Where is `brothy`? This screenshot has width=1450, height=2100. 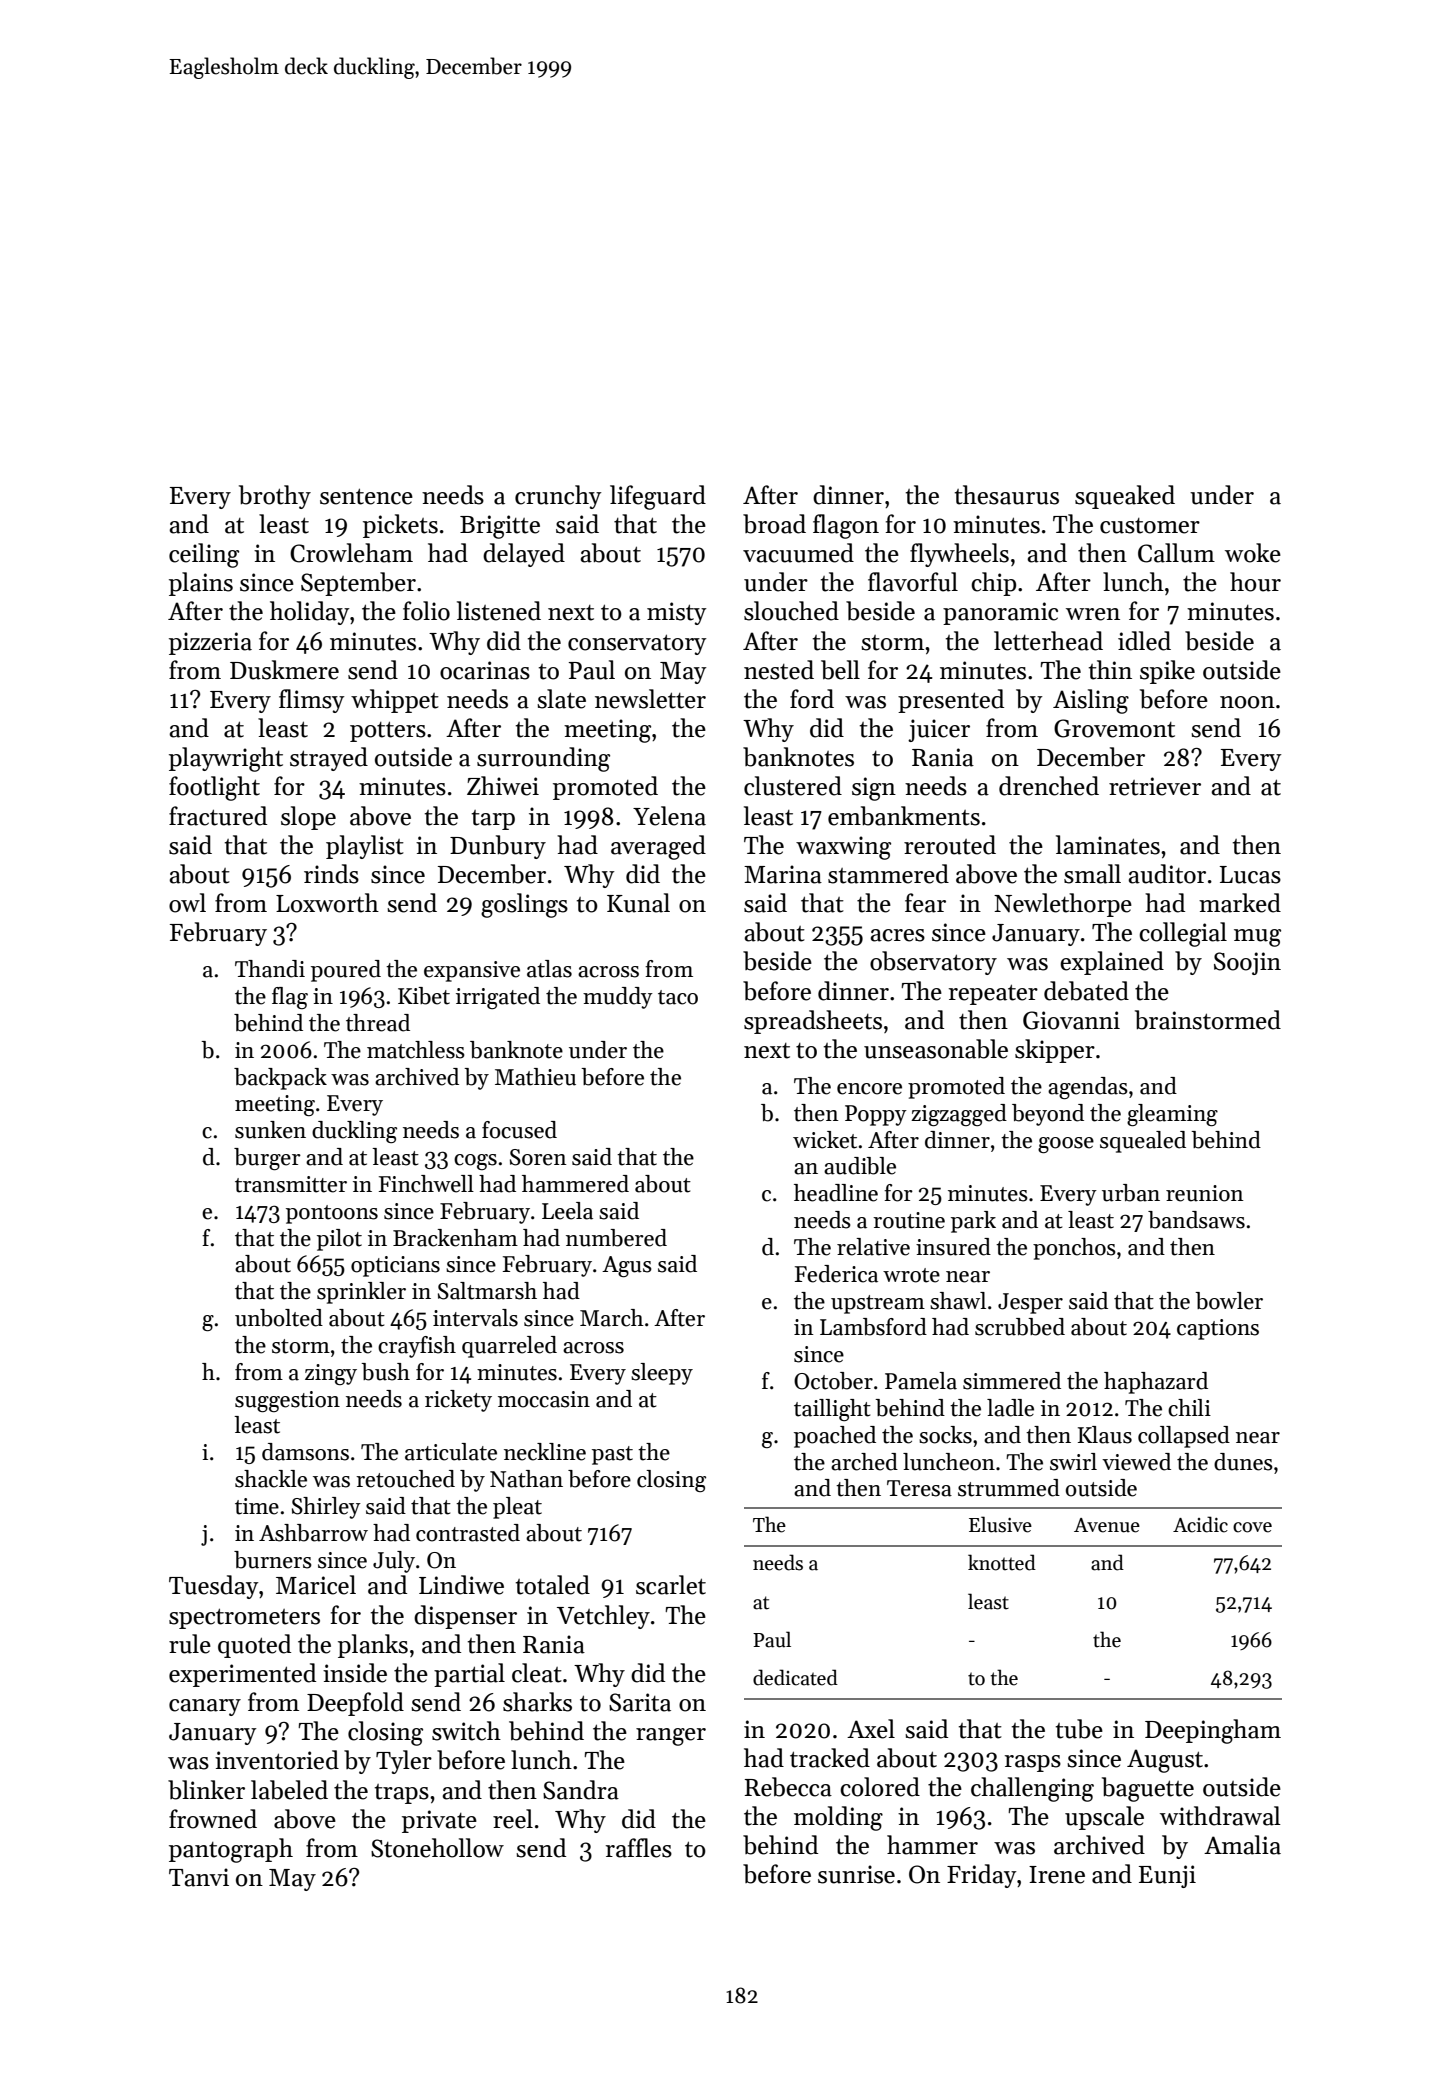 brothy is located at coordinates (275, 497).
